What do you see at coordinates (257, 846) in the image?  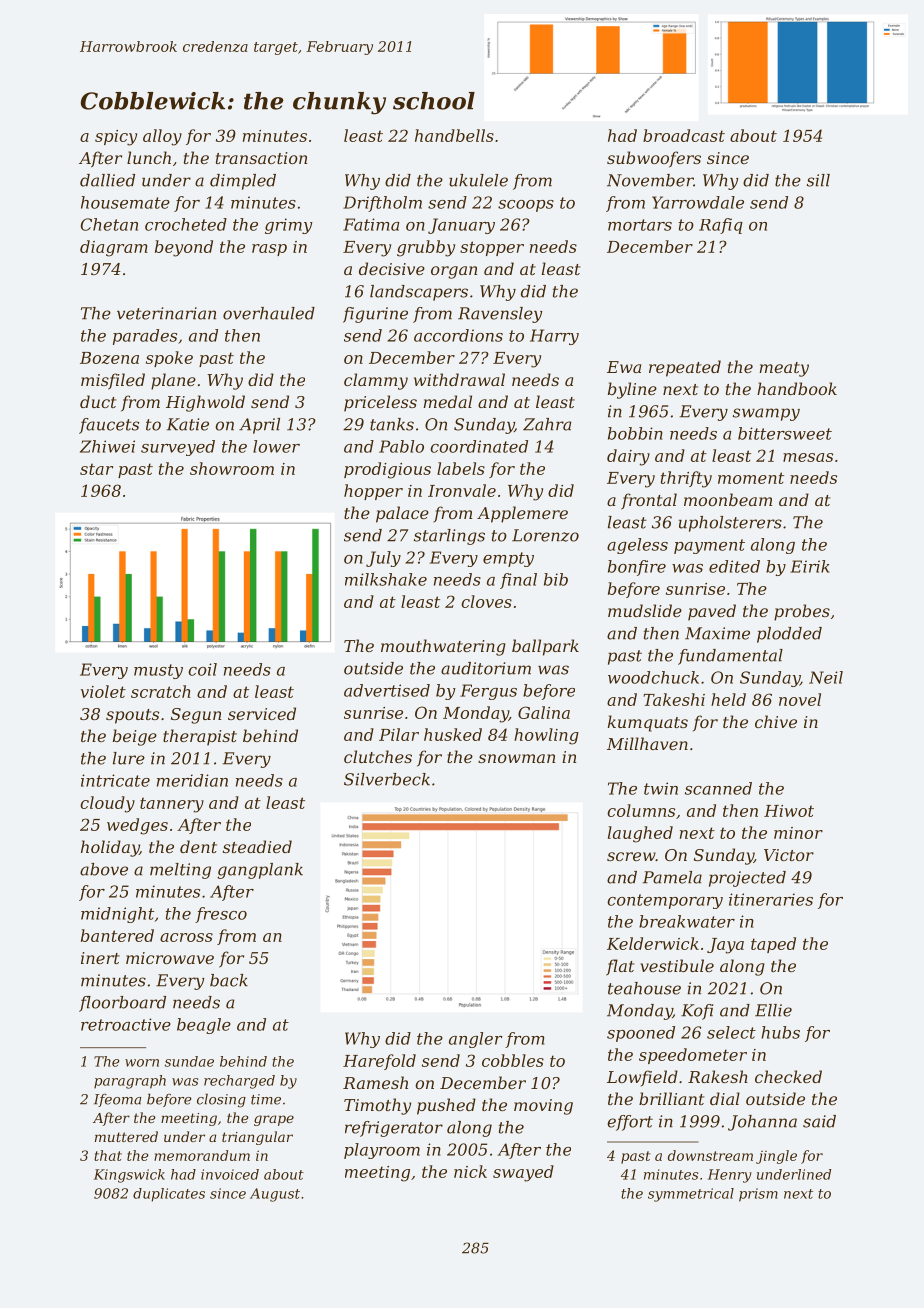 I see `steadied` at bounding box center [257, 846].
